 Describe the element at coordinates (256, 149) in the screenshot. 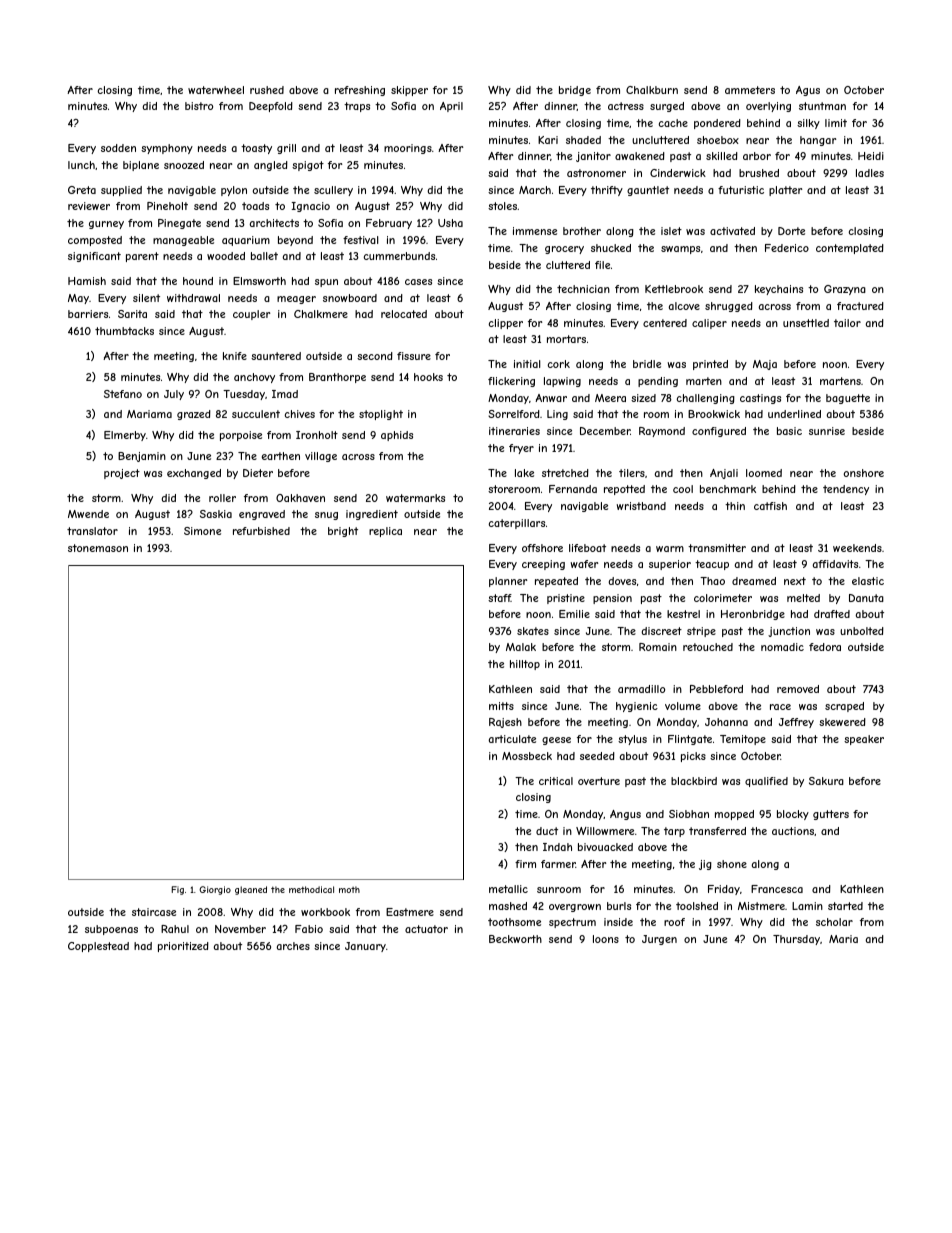

I see `toasty` at that location.
